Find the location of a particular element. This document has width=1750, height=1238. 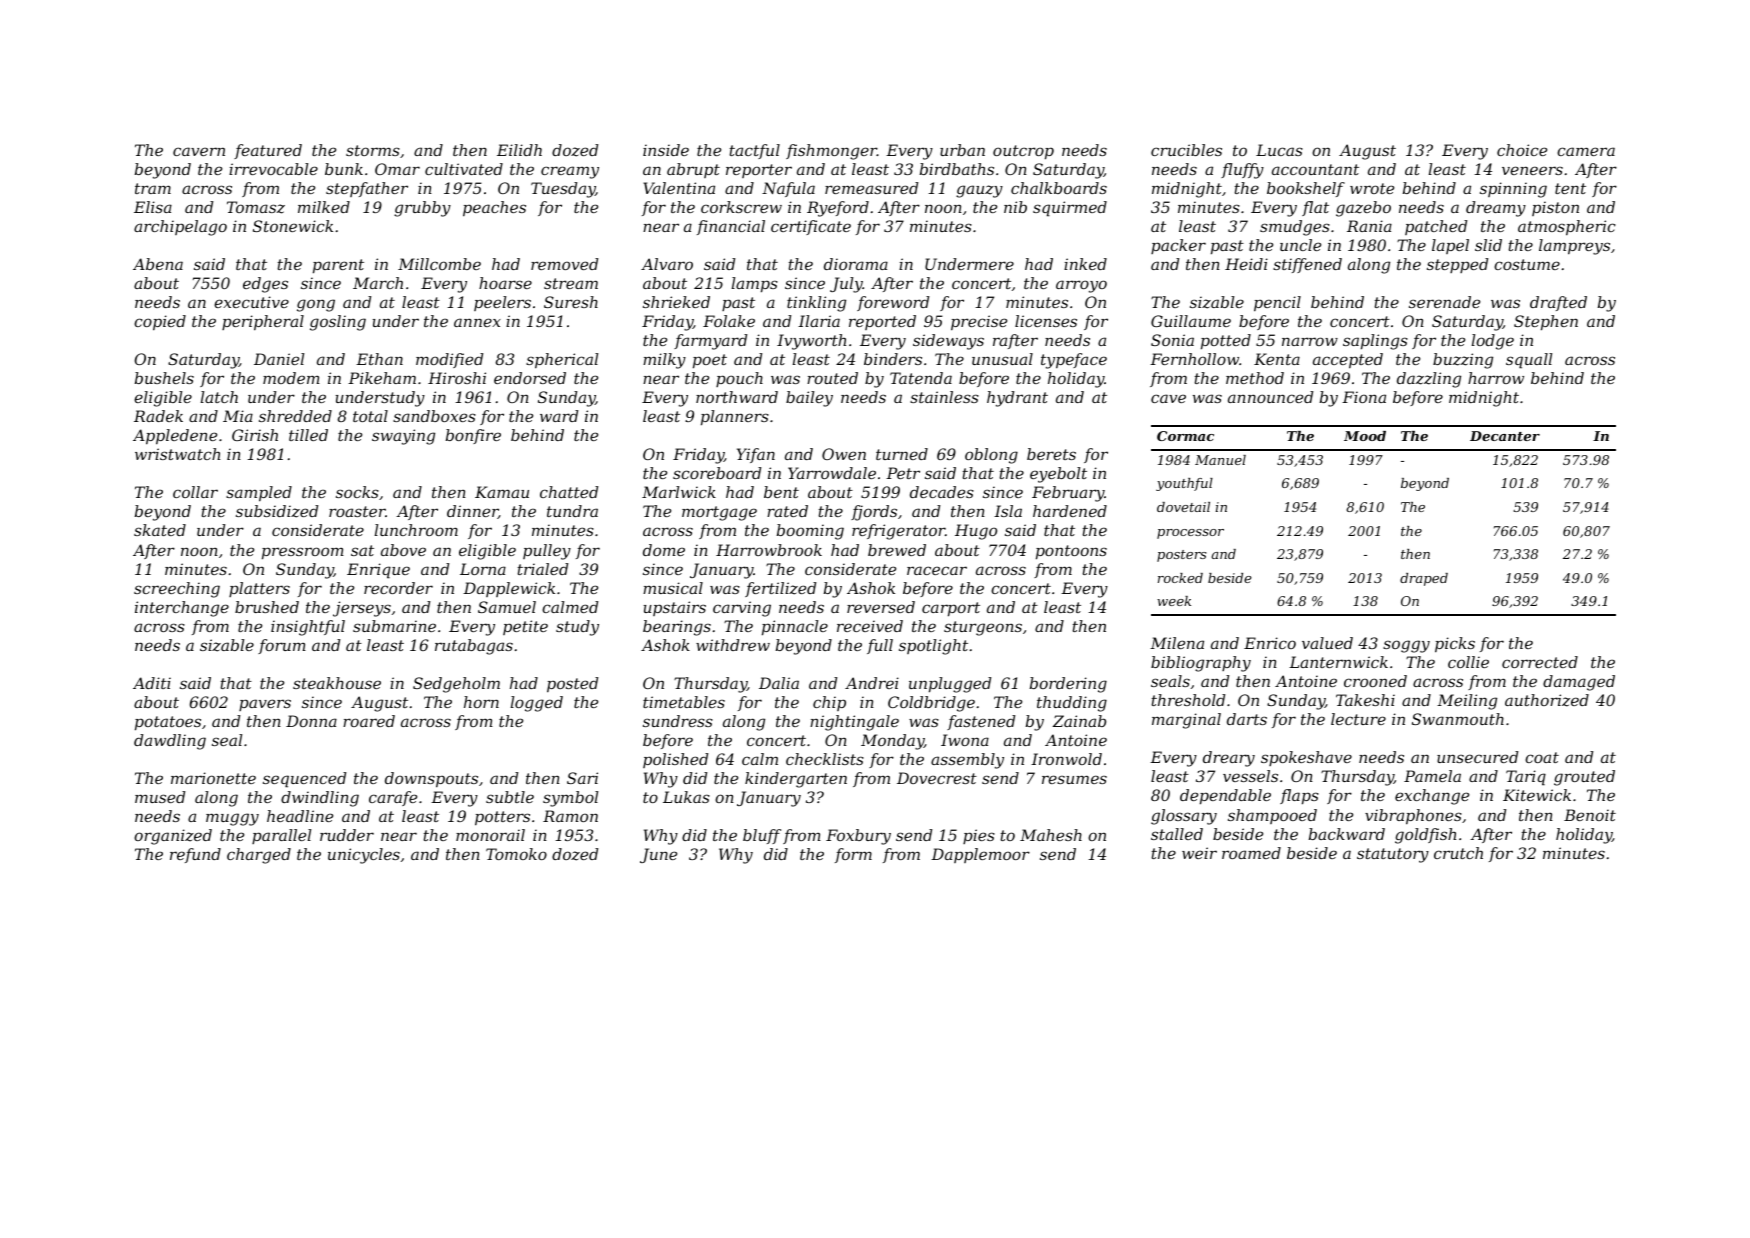

storms is located at coordinates (373, 150).
